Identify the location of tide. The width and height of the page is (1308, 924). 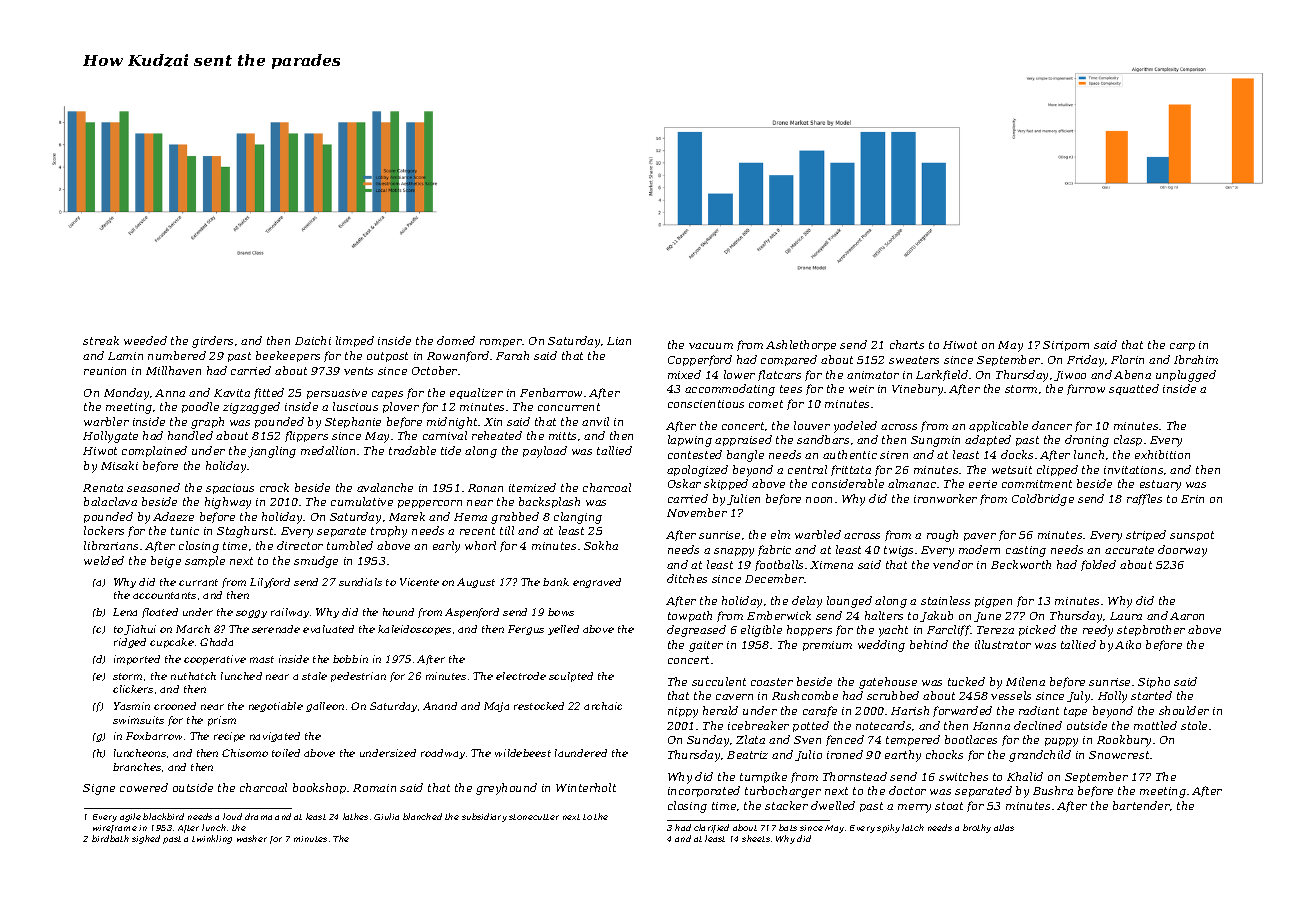
(451, 450).
